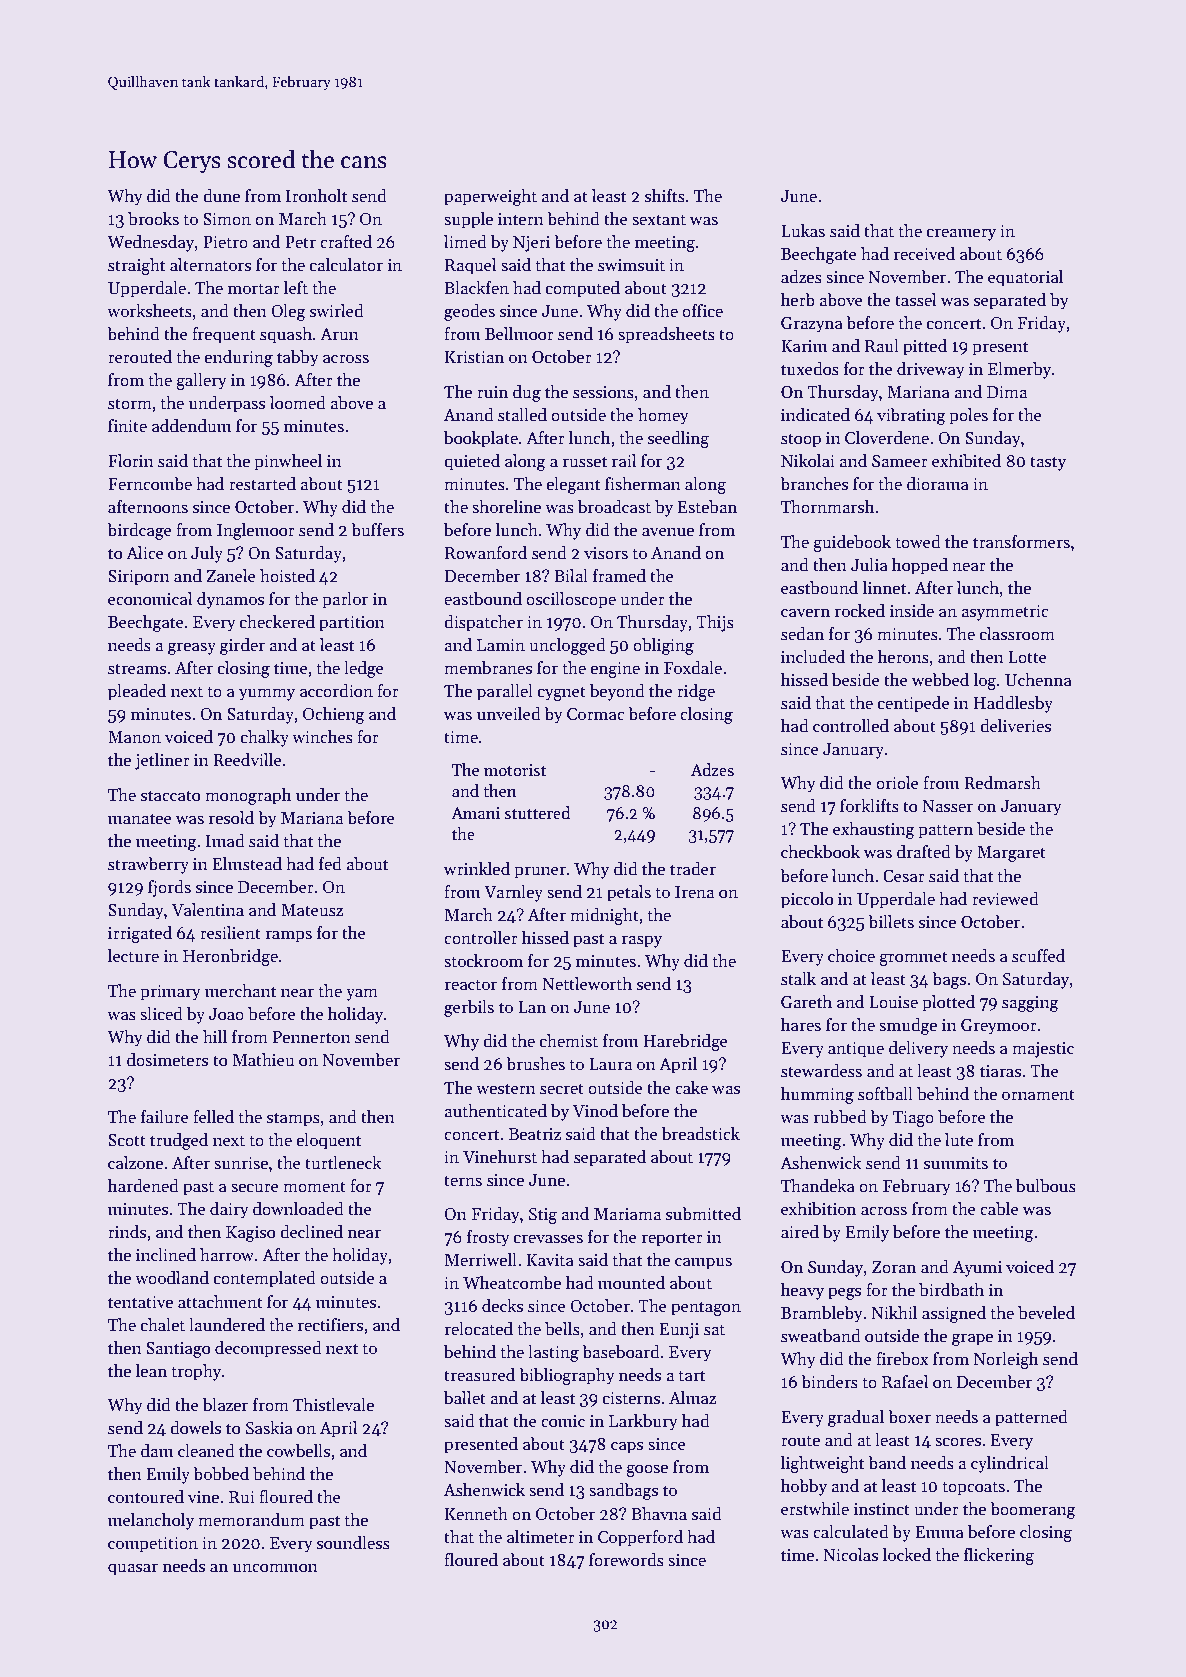  I want to click on chalet, so click(163, 1325).
